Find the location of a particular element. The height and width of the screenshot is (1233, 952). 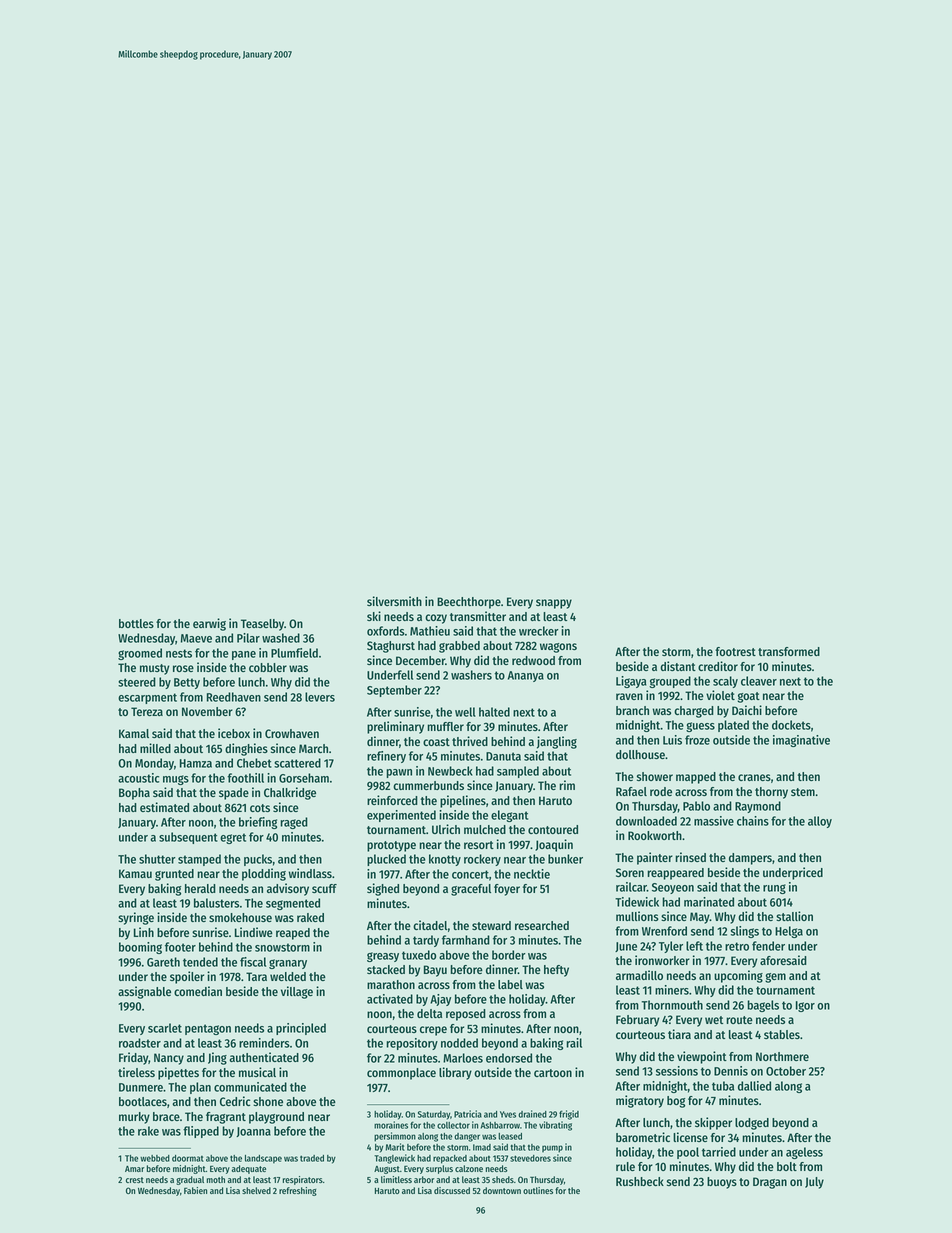

crest is located at coordinates (135, 1180).
